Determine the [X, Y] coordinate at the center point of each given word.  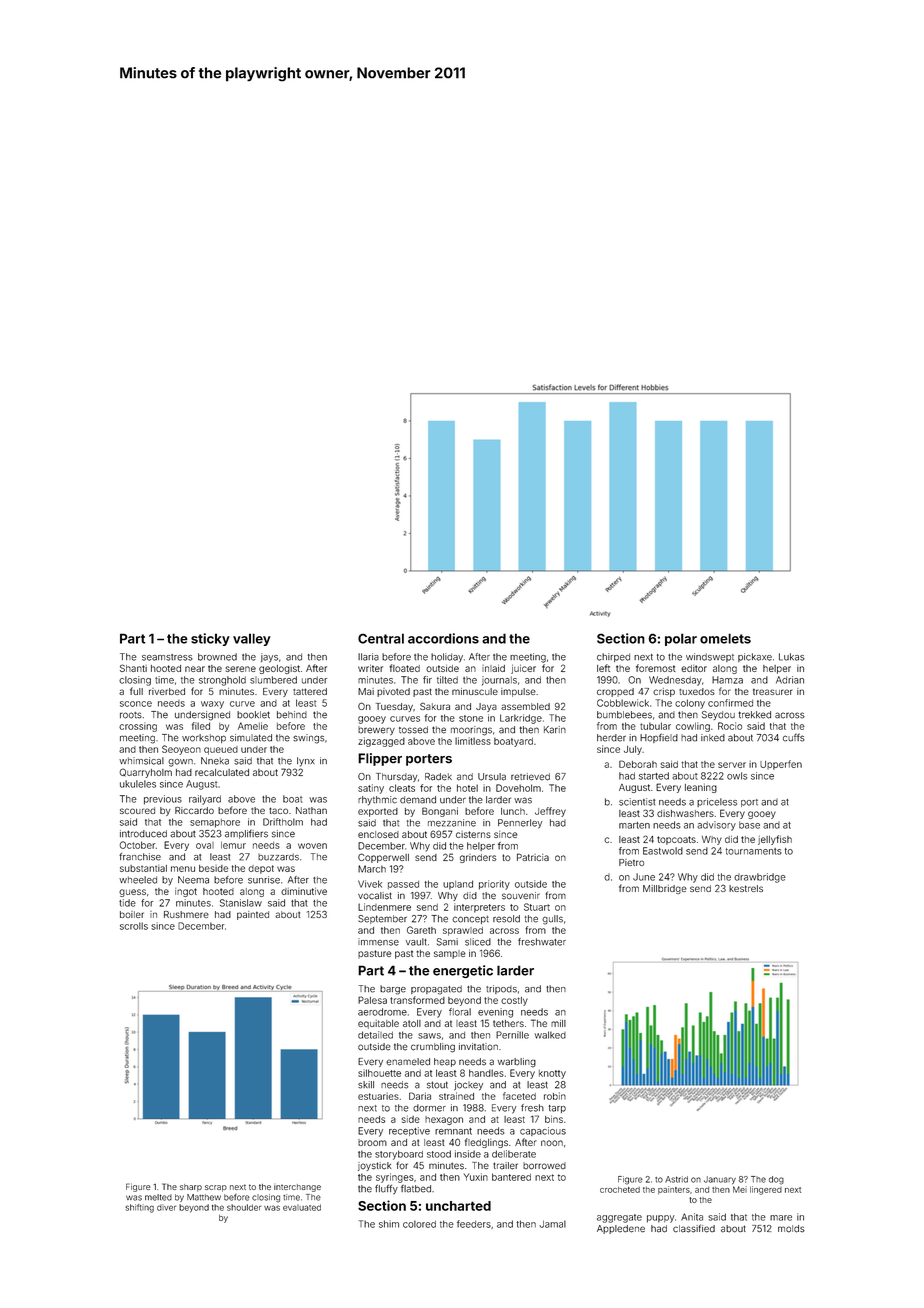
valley [252, 639]
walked [550, 1035]
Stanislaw [241, 903]
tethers [508, 1023]
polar [681, 639]
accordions [443, 638]
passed [403, 885]
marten [634, 825]
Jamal [552, 1224]
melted [158, 1197]
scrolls [134, 926]
